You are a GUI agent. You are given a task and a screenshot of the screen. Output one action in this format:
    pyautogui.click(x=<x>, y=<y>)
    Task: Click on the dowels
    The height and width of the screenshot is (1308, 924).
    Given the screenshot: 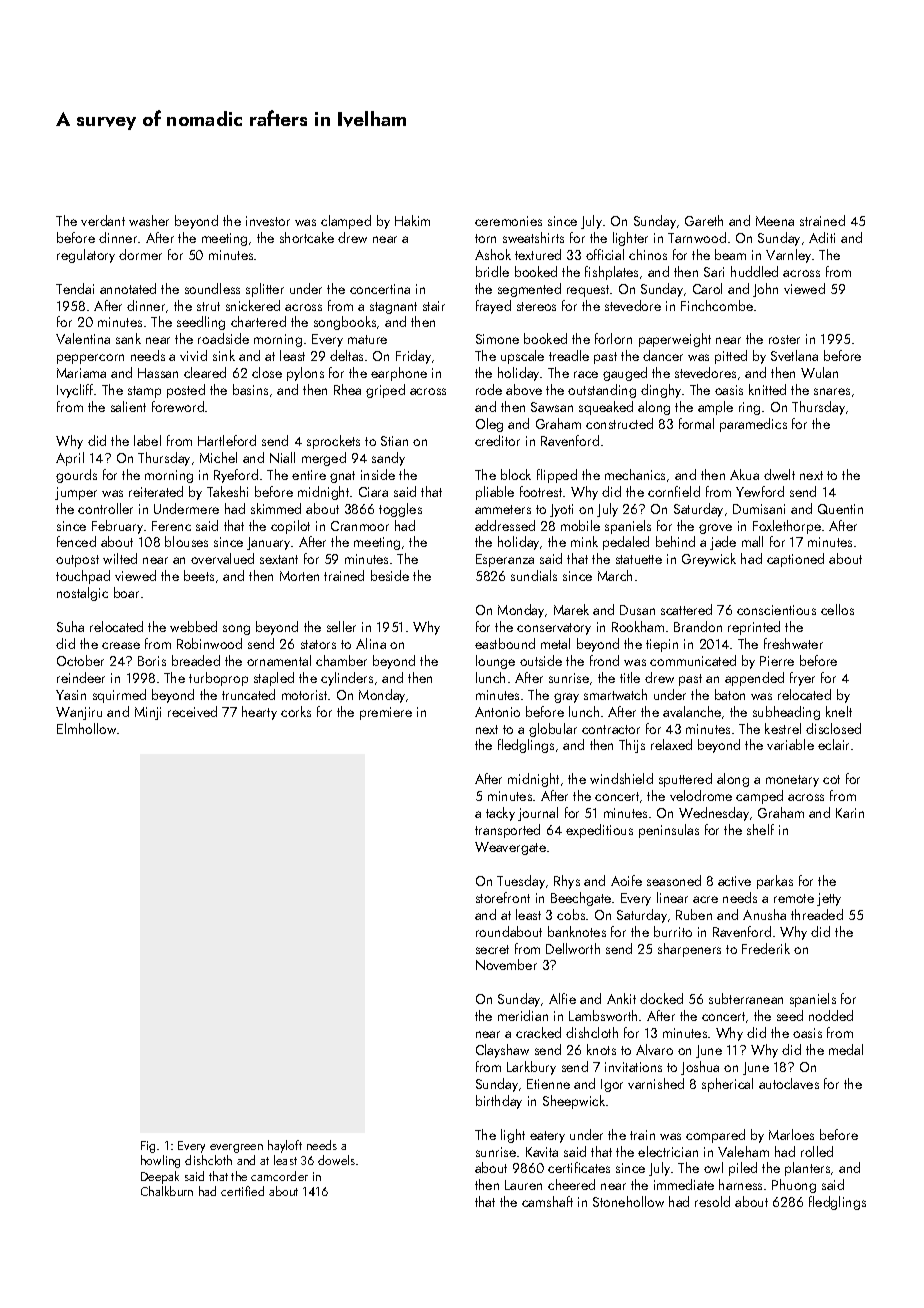 What is the action you would take?
    pyautogui.click(x=336, y=1160)
